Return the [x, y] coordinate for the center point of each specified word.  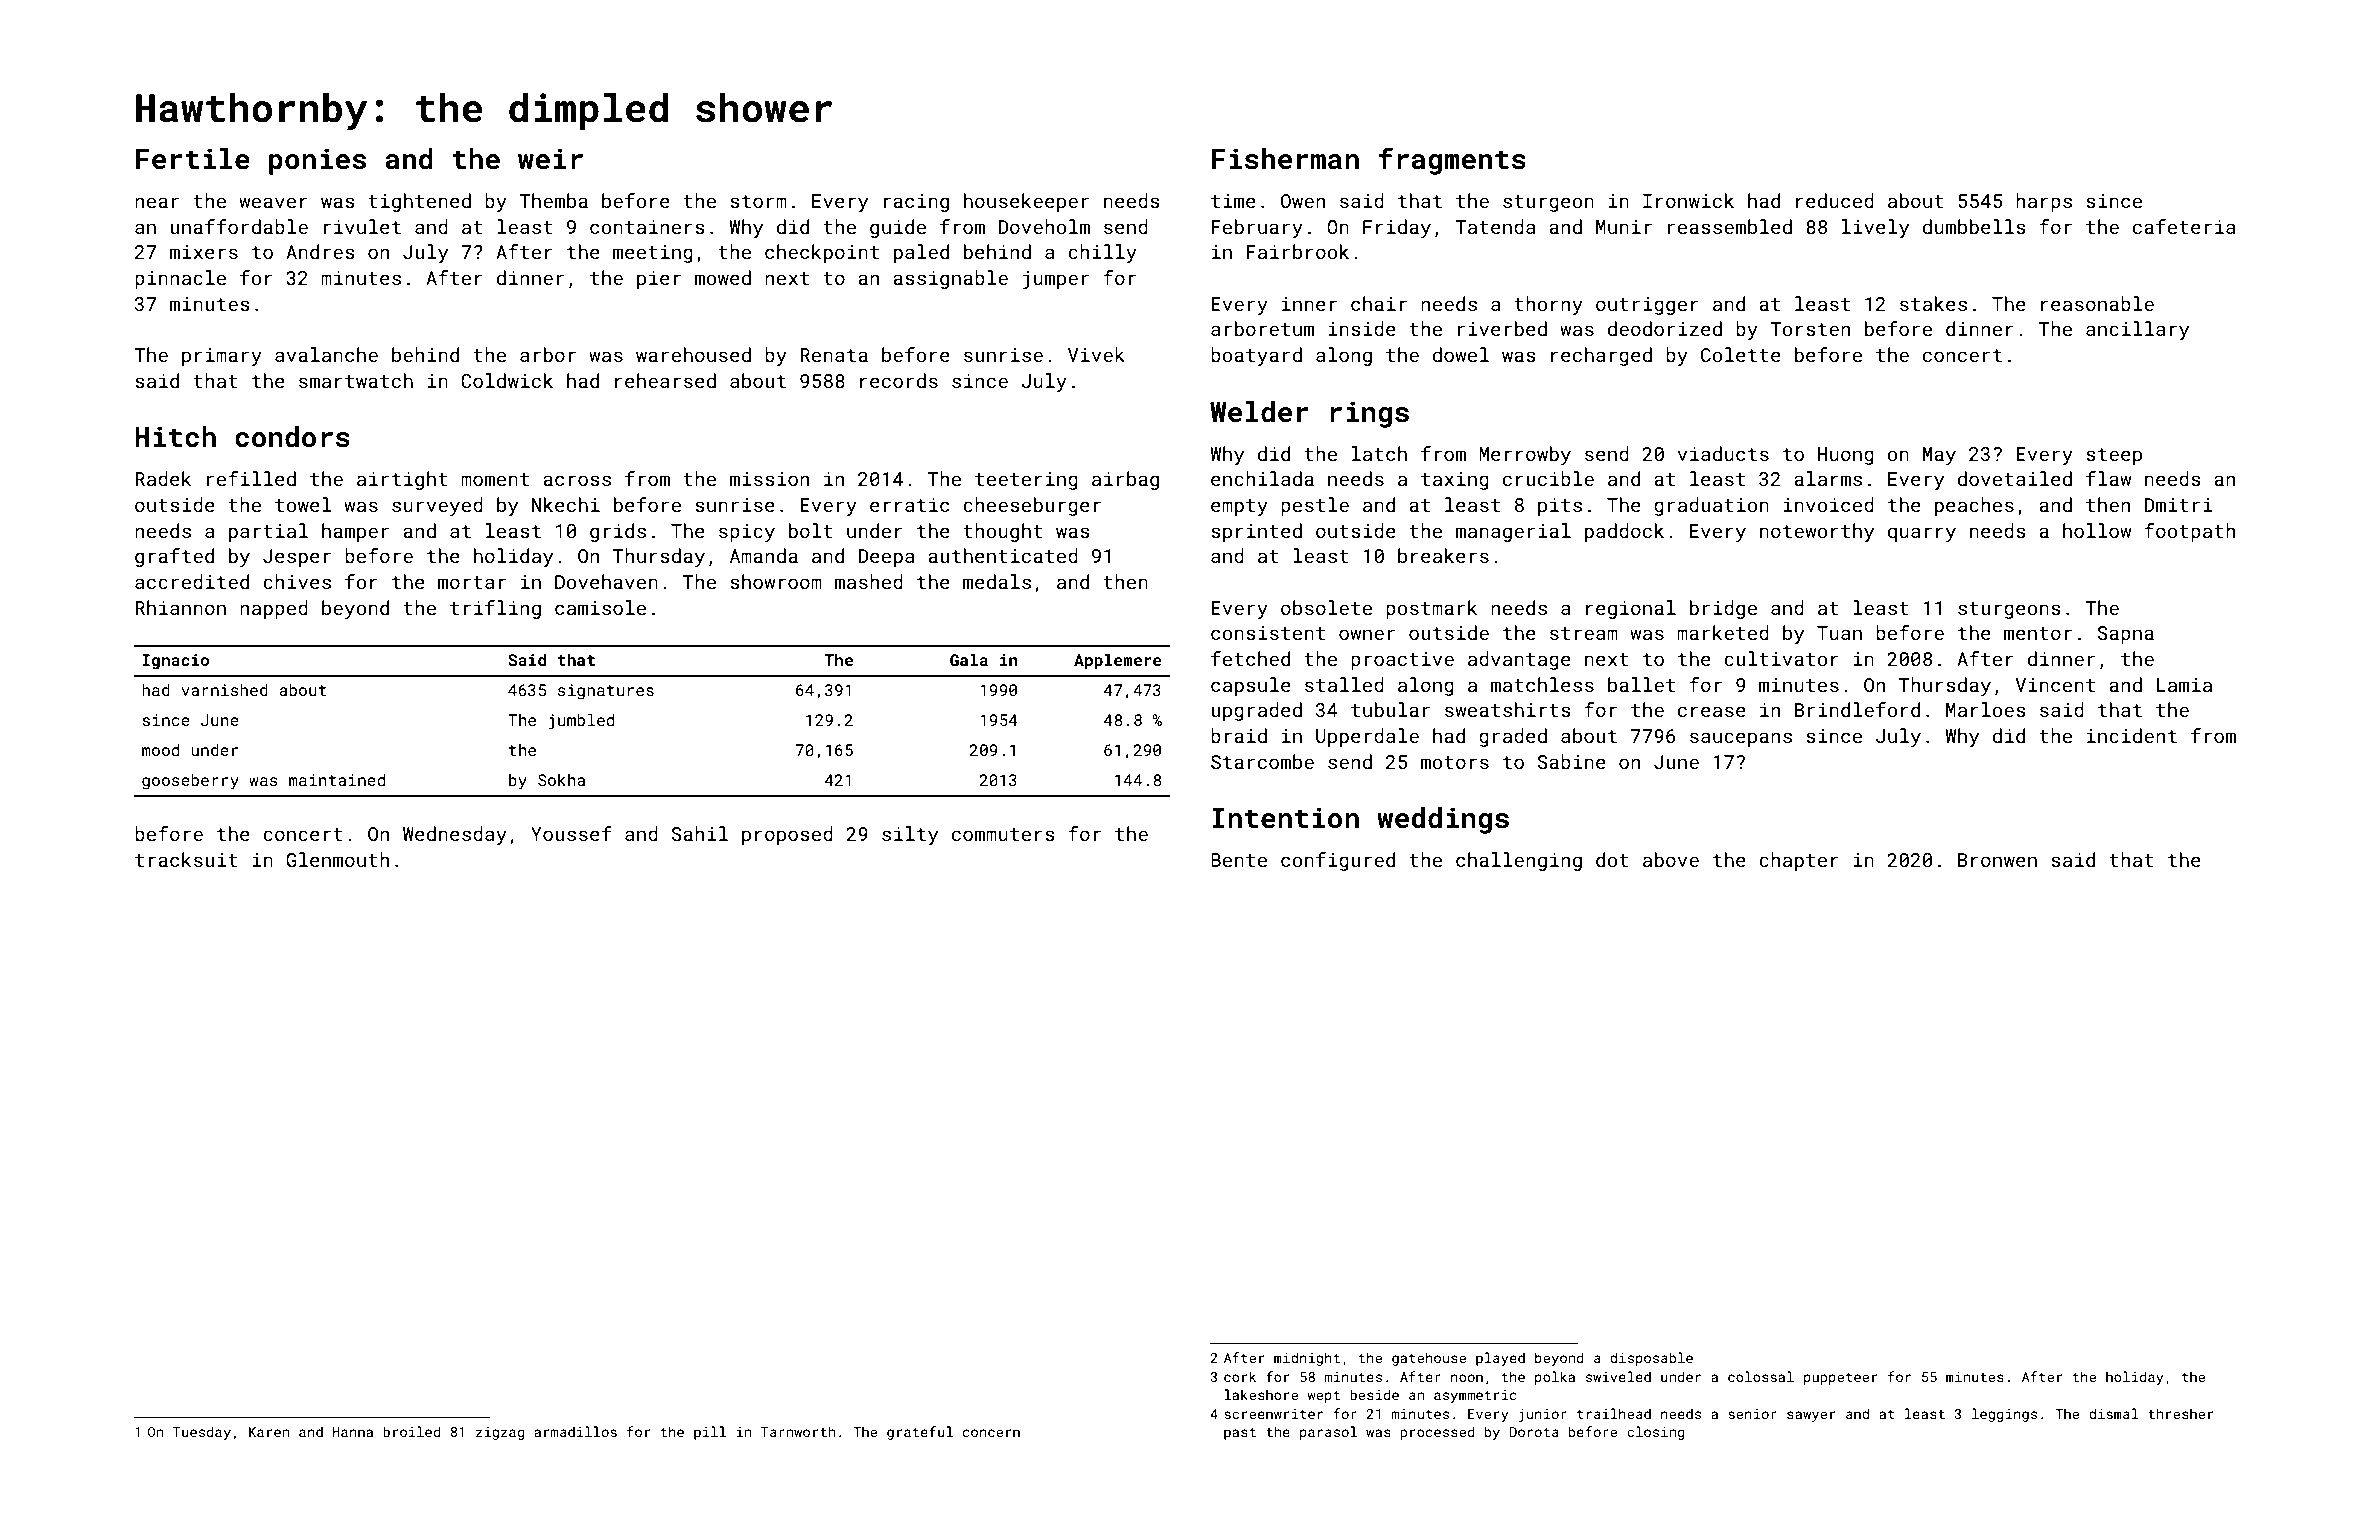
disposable [1651, 1359]
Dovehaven [606, 581]
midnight [1307, 1359]
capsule [1251, 686]
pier [659, 280]
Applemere [1118, 661]
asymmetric [1475, 1396]
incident [2132, 735]
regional [1631, 609]
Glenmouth [337, 859]
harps [2044, 202]
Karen [269, 1432]
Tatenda [1495, 226]
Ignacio [176, 662]
